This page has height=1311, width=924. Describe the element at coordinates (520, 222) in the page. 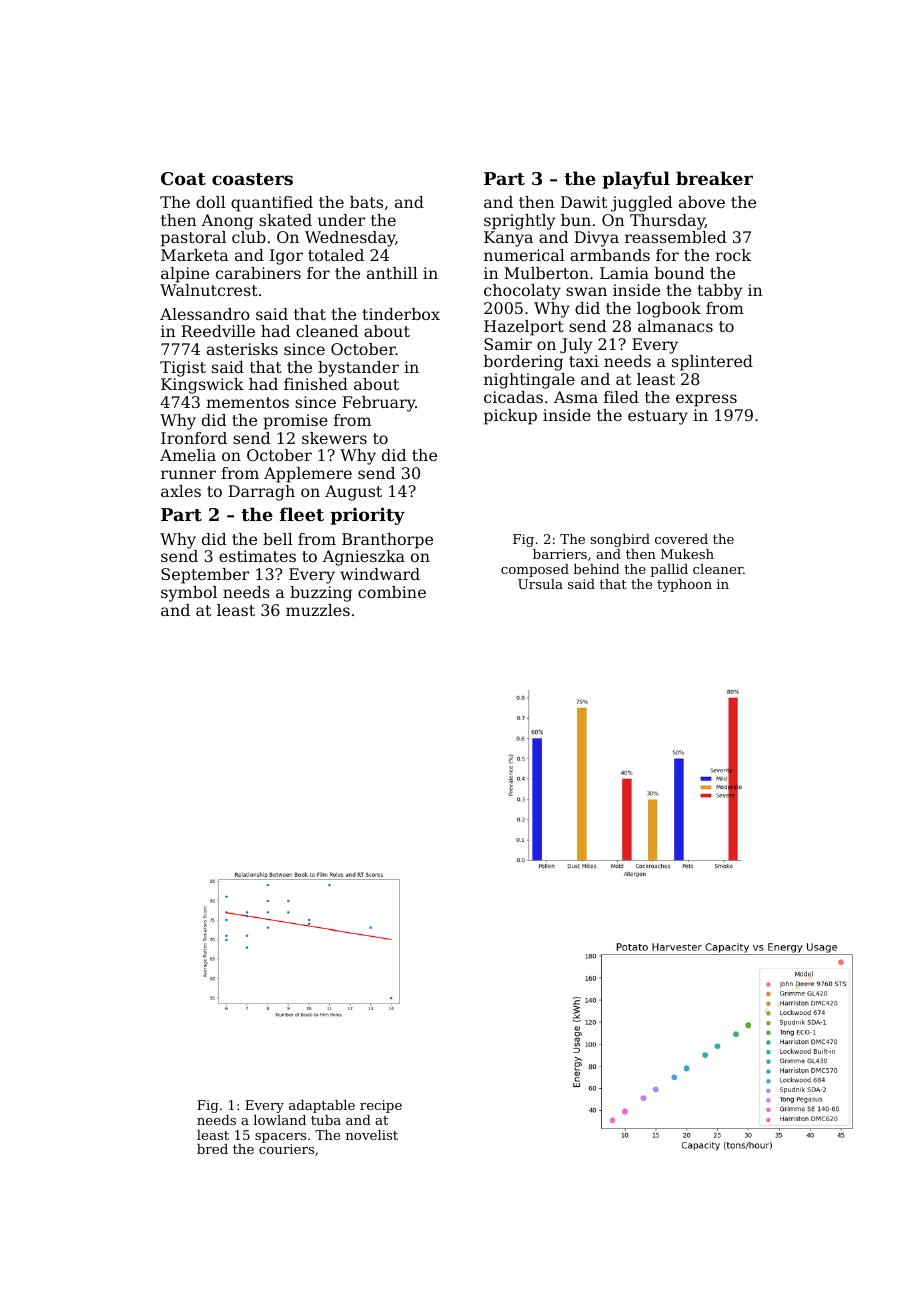

I see `sprightly` at that location.
